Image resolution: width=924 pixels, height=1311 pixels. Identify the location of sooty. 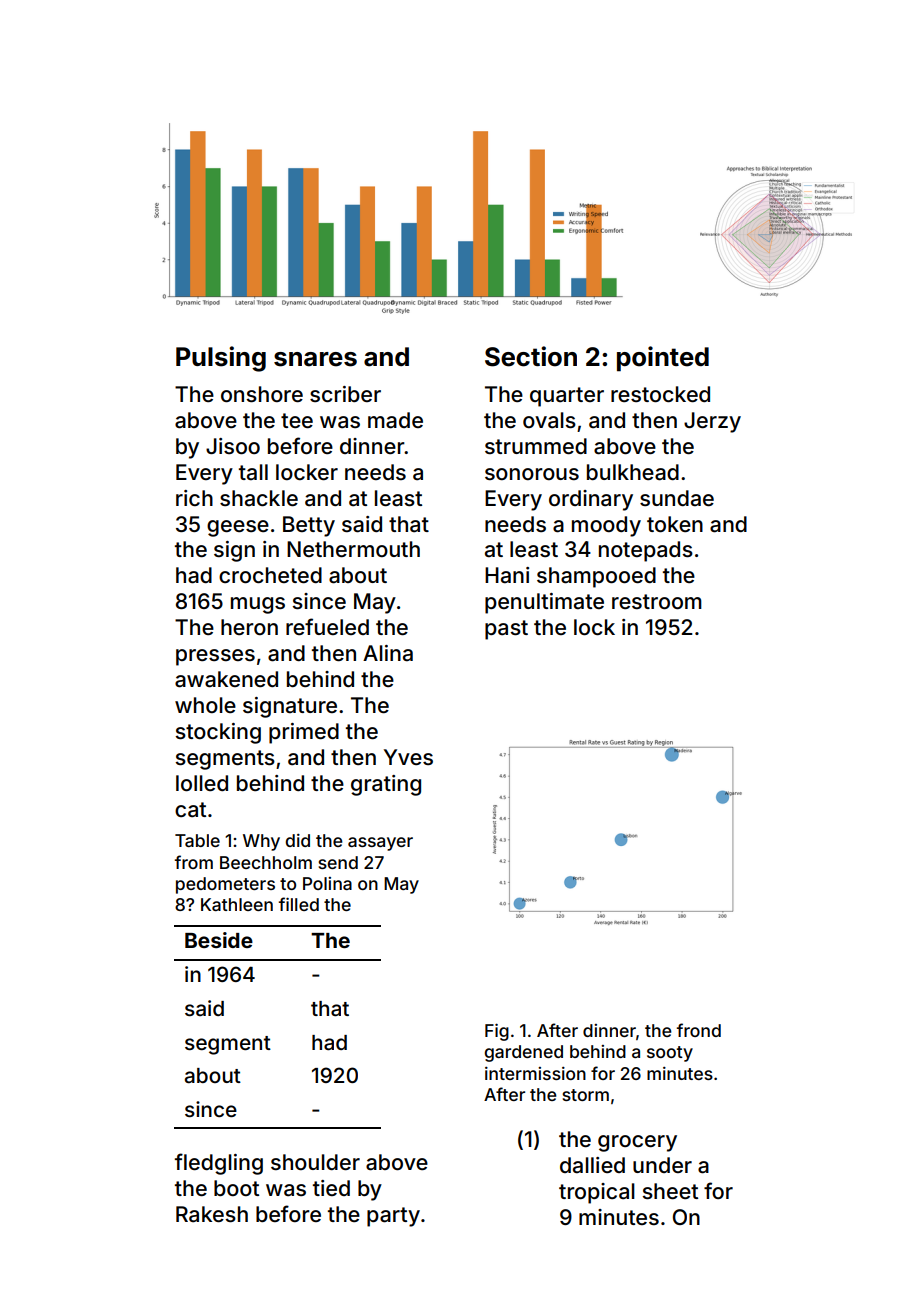
(670, 1054).
